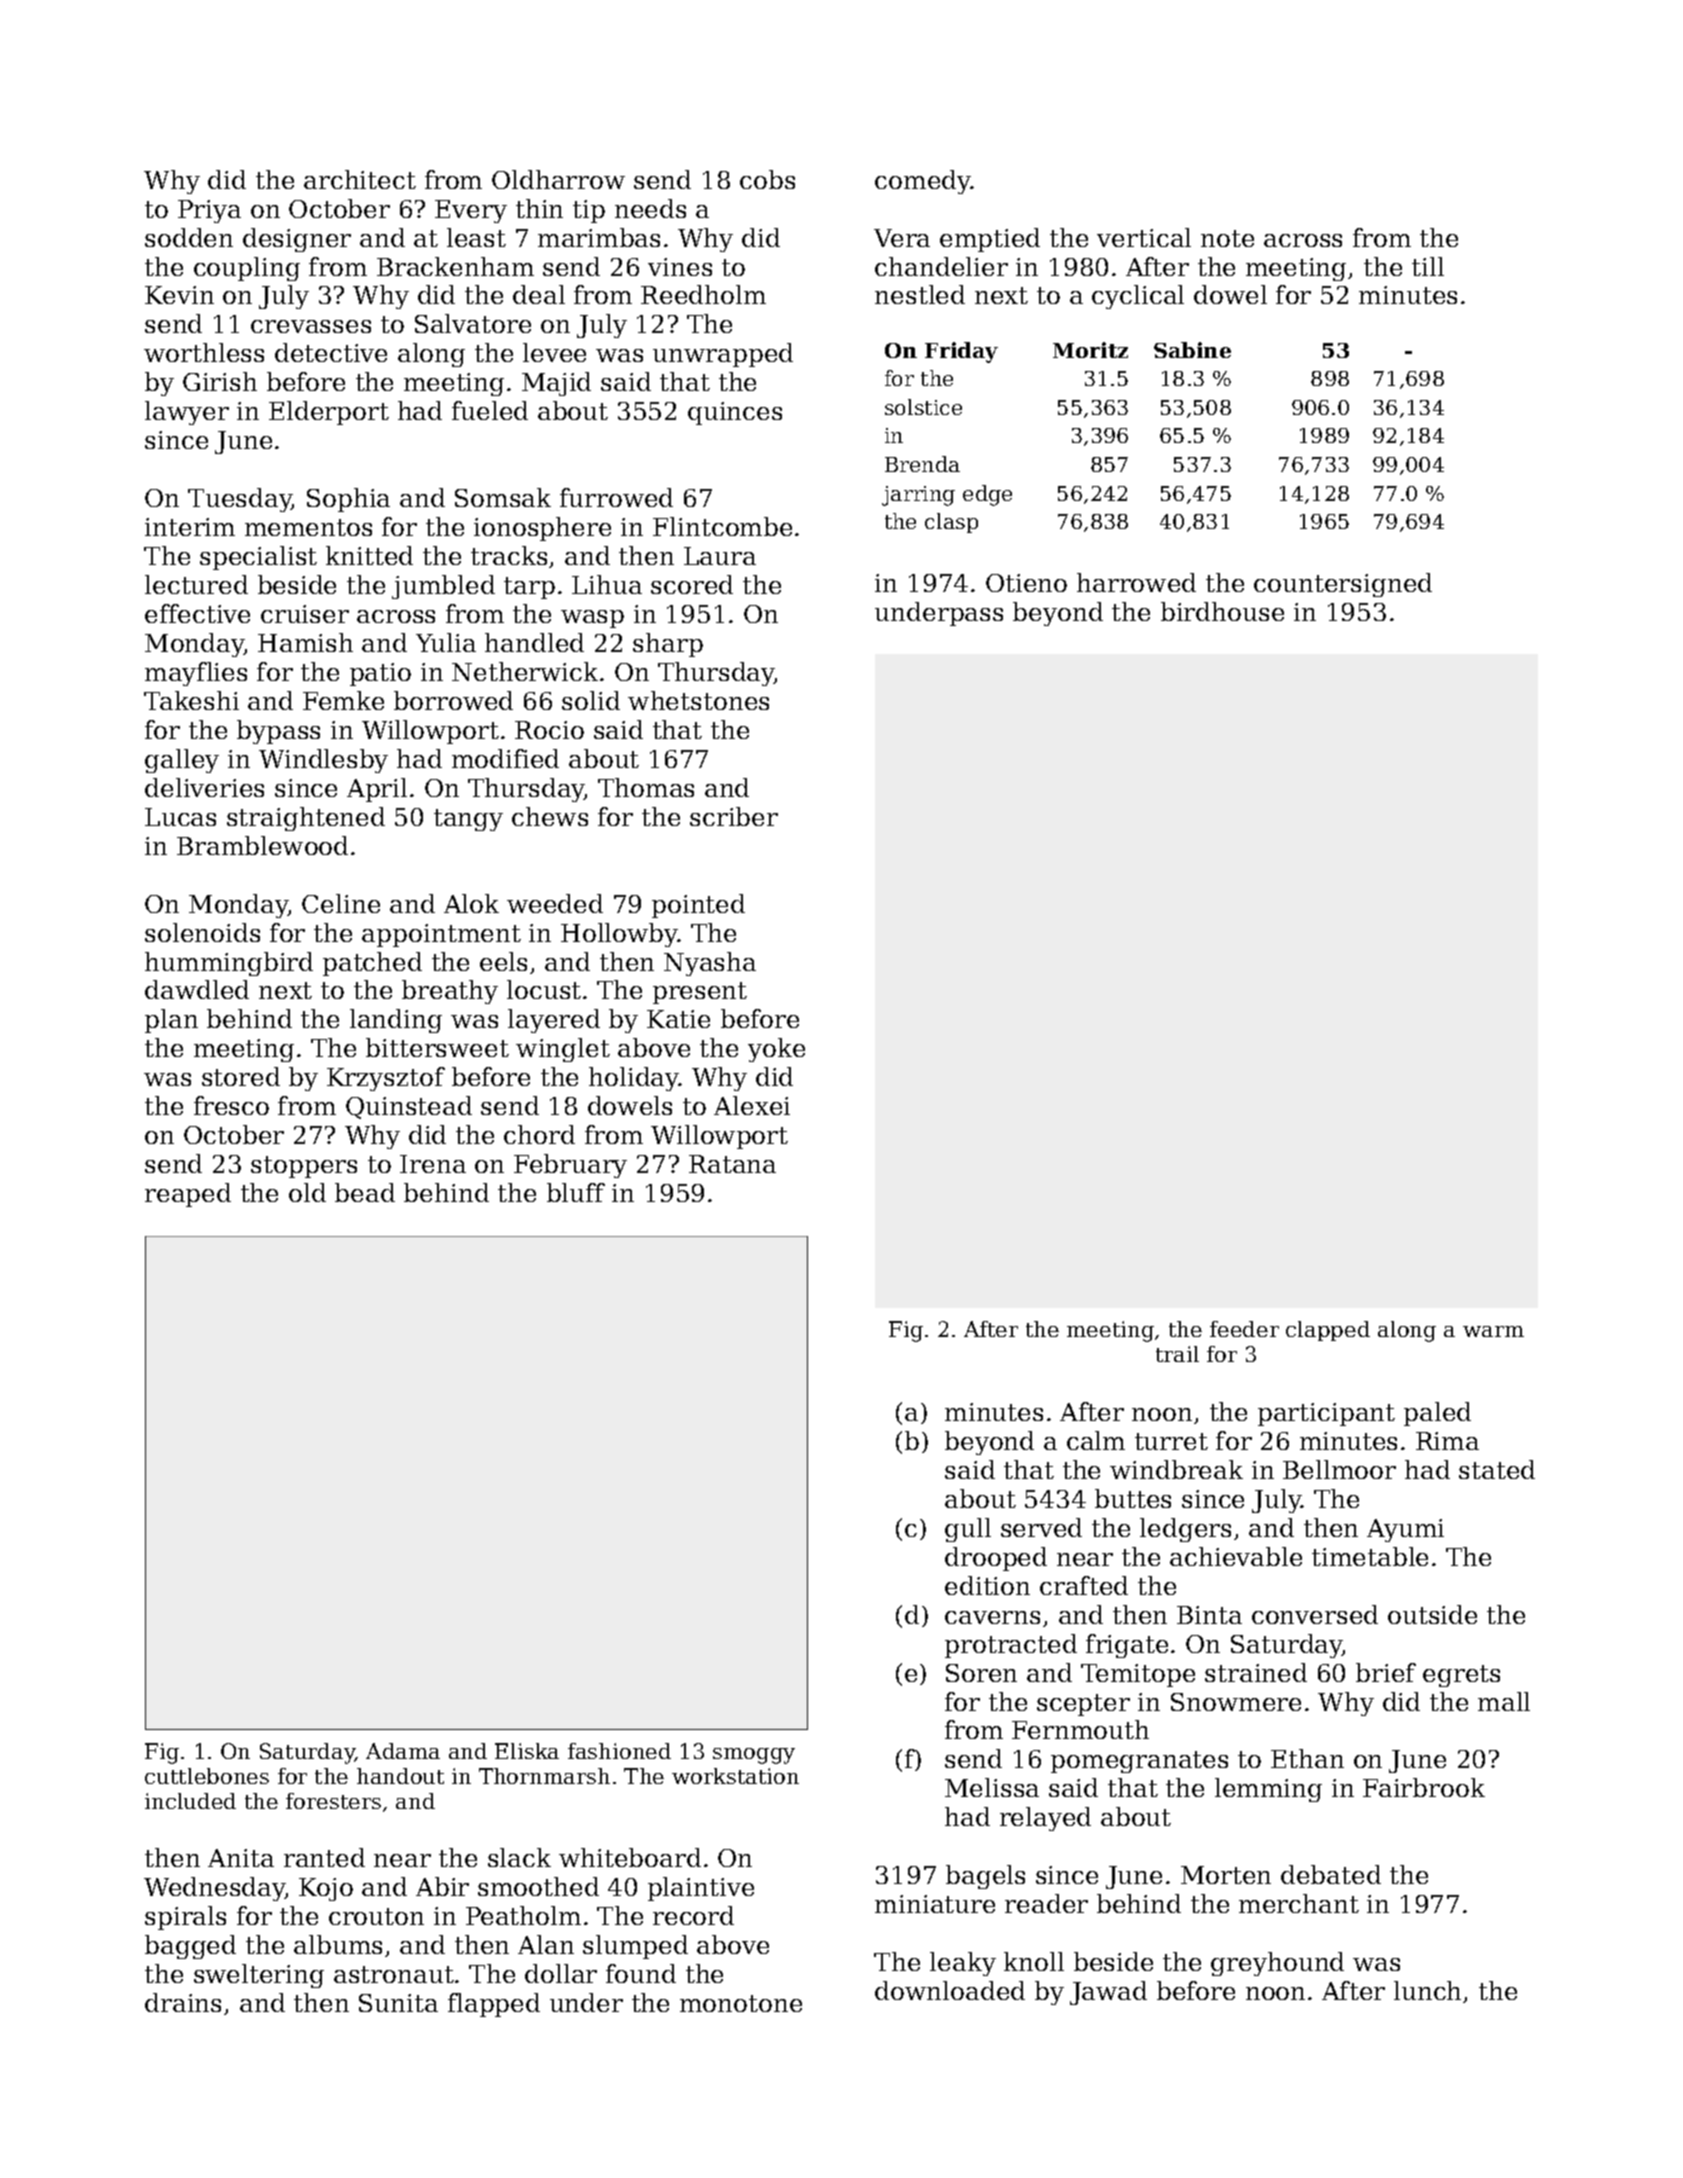 This screenshot has height=2178, width=1683. Describe the element at coordinates (968, 1530) in the screenshot. I see `gull` at that location.
